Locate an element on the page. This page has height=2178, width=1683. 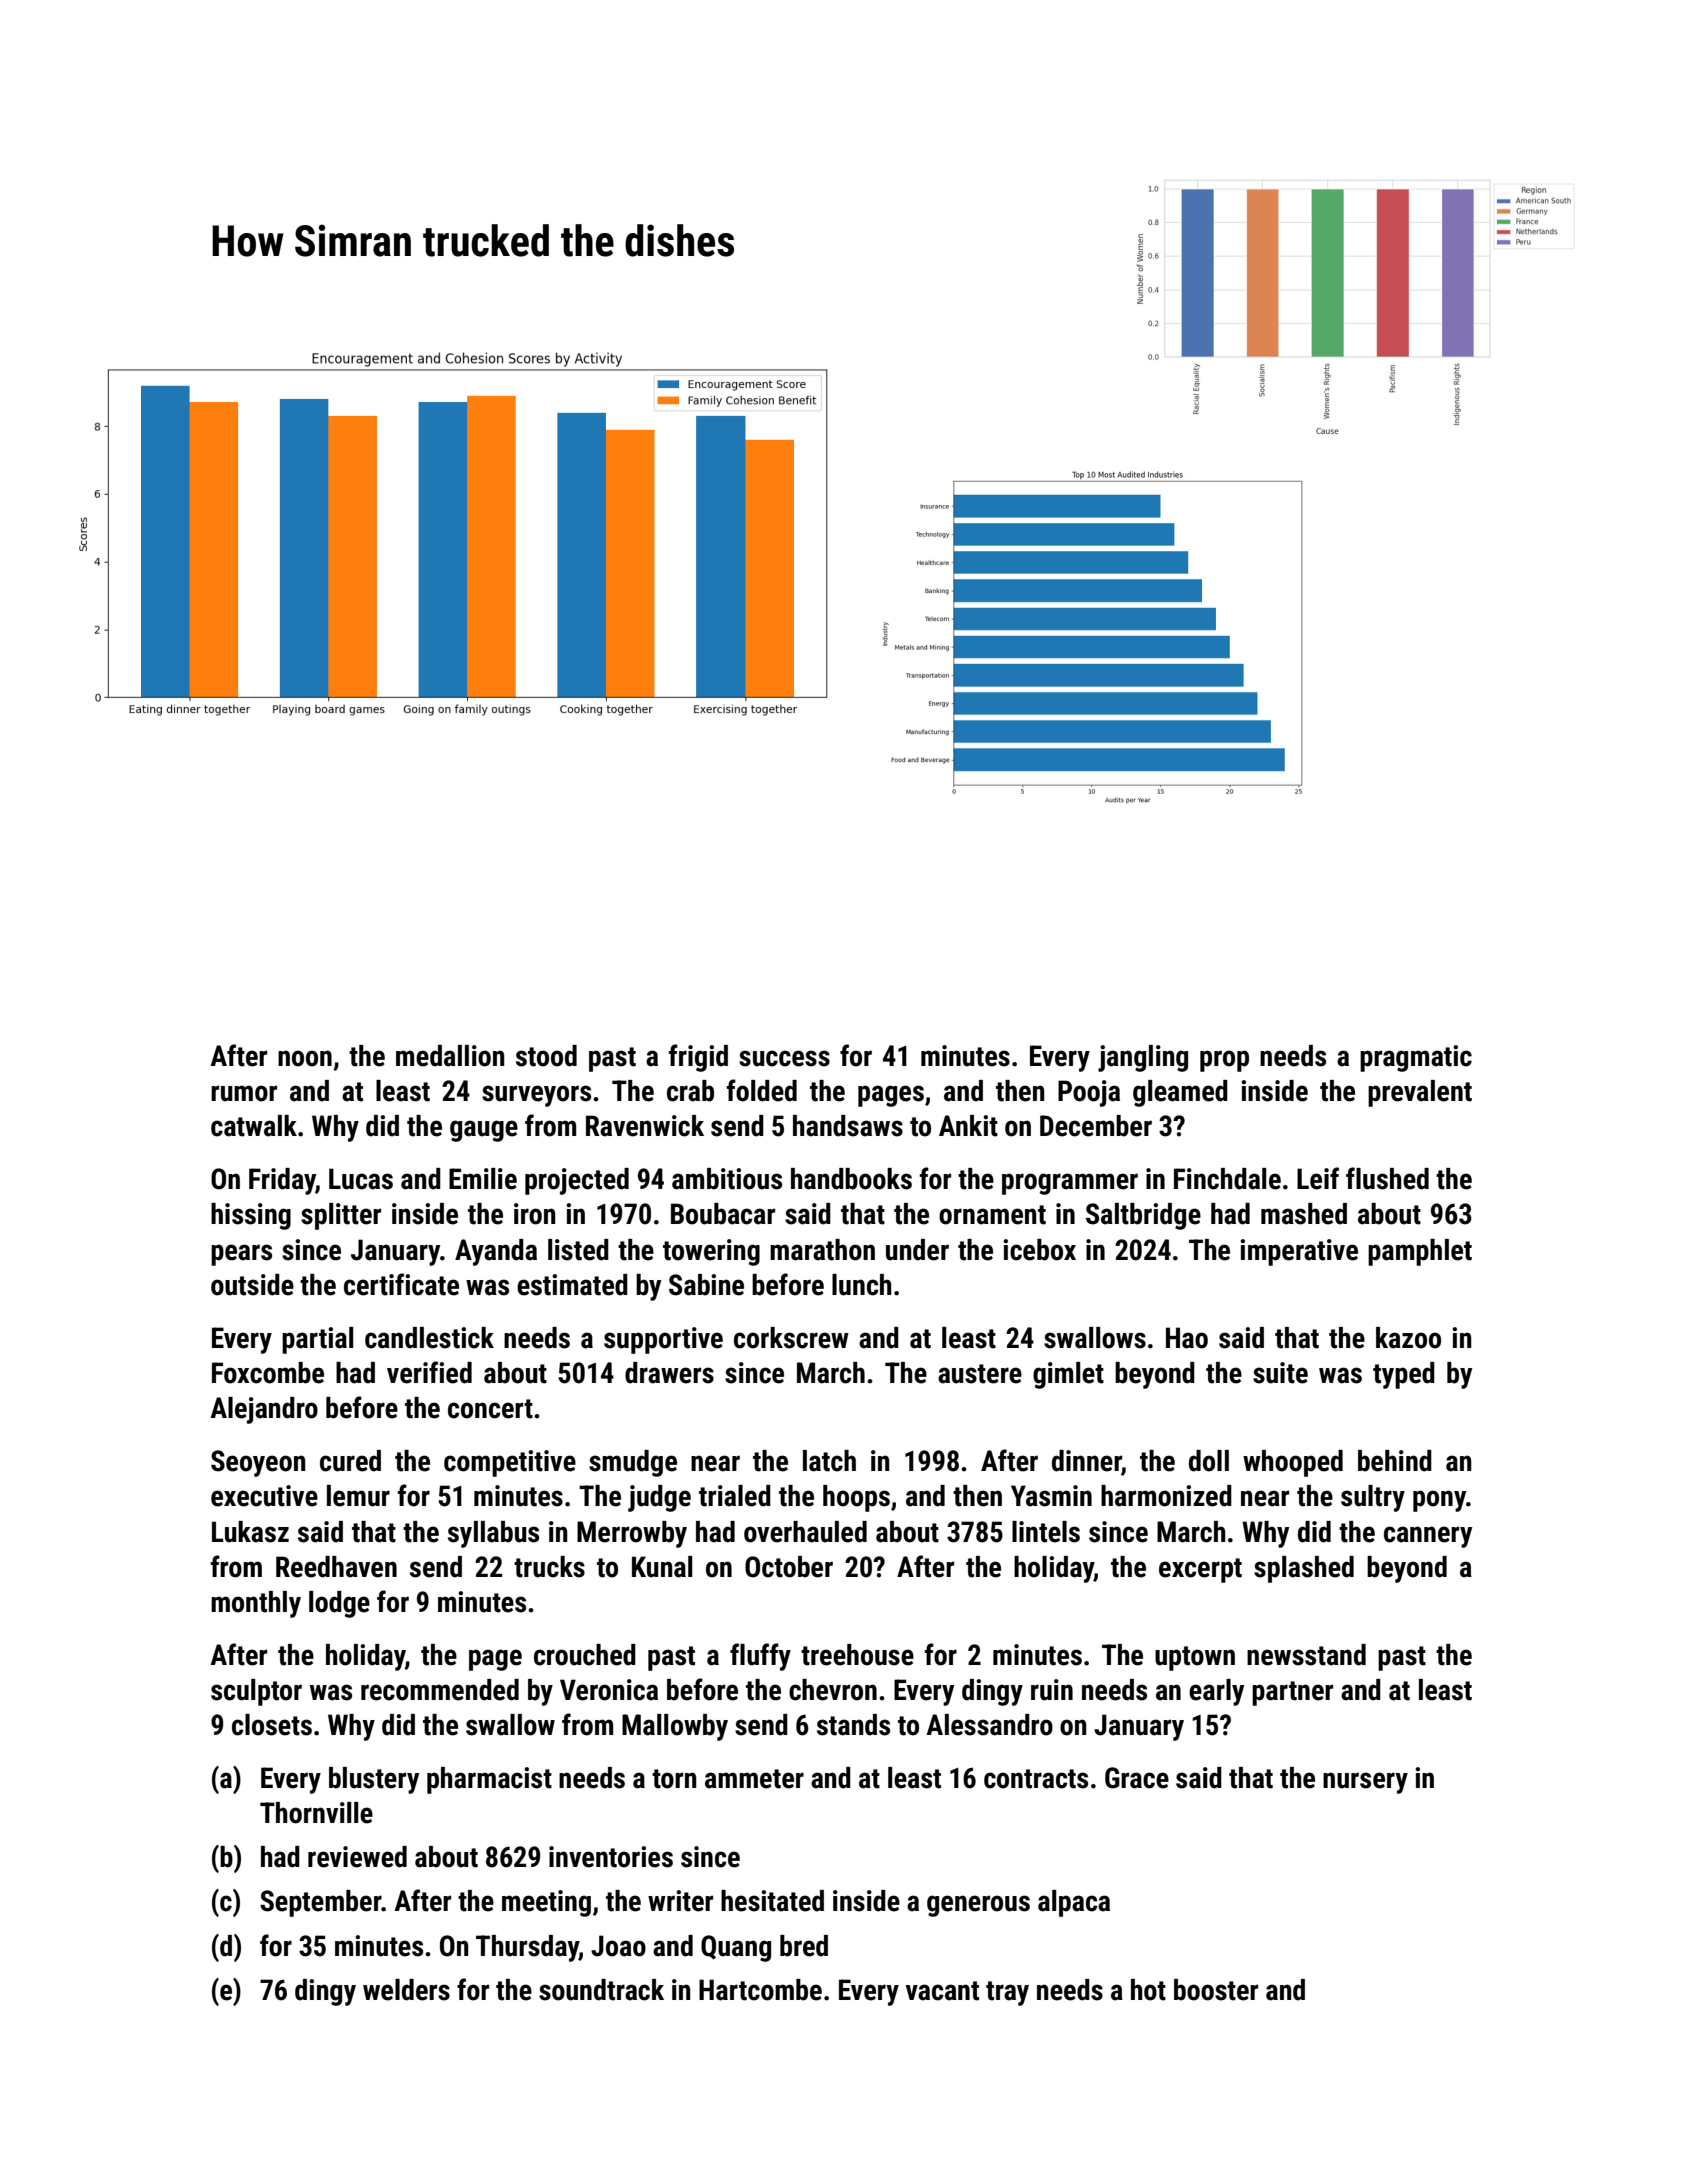
Sabine is located at coordinates (706, 1285).
